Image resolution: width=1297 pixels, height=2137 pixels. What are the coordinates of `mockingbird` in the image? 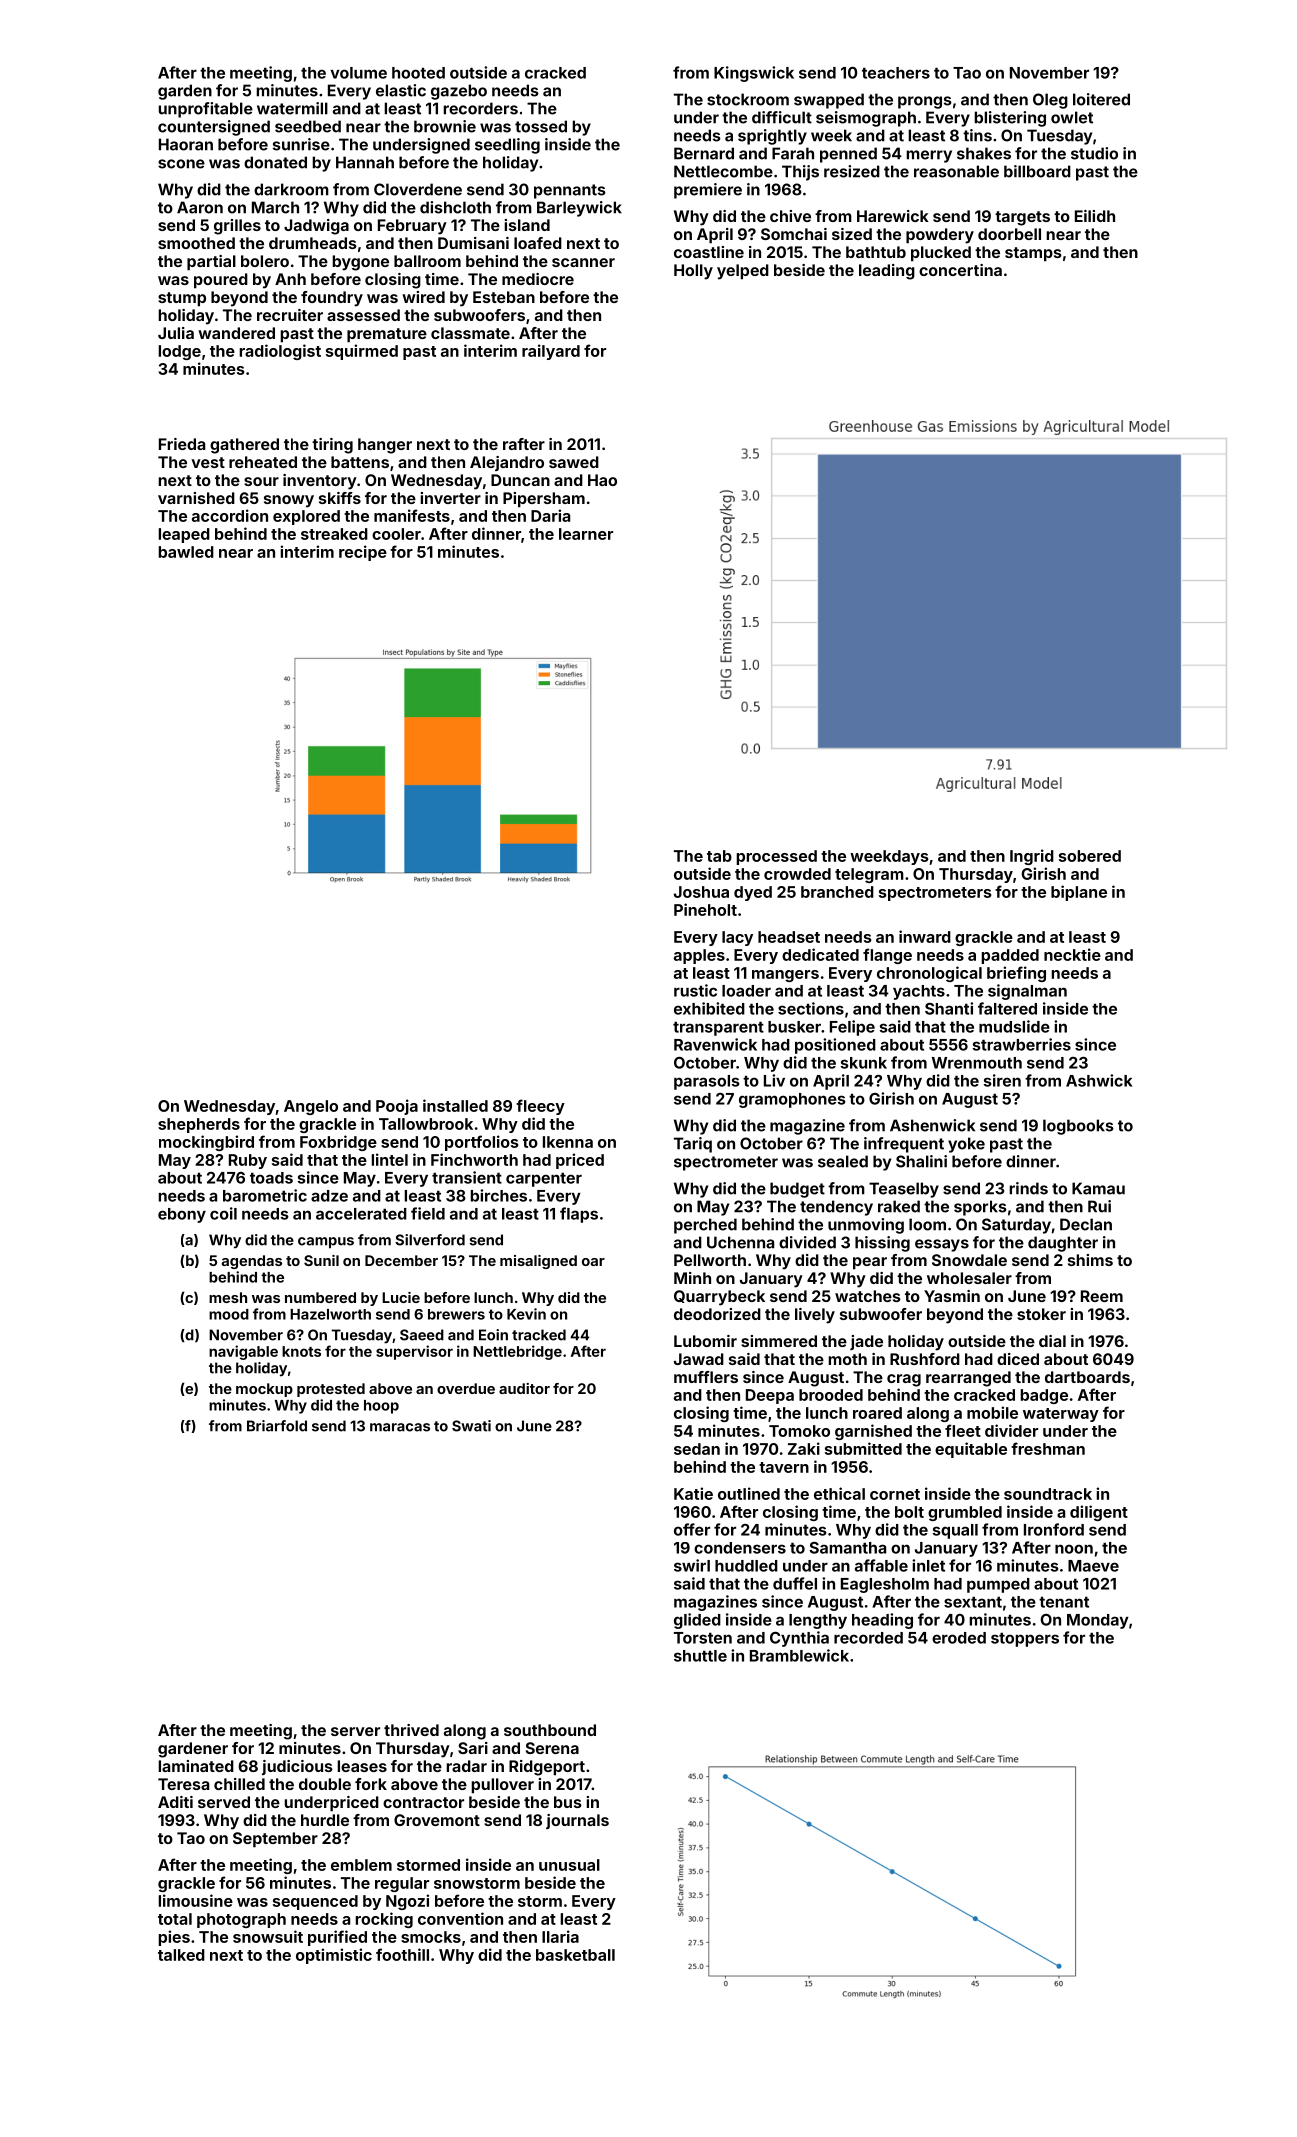 It's located at (206, 1143).
